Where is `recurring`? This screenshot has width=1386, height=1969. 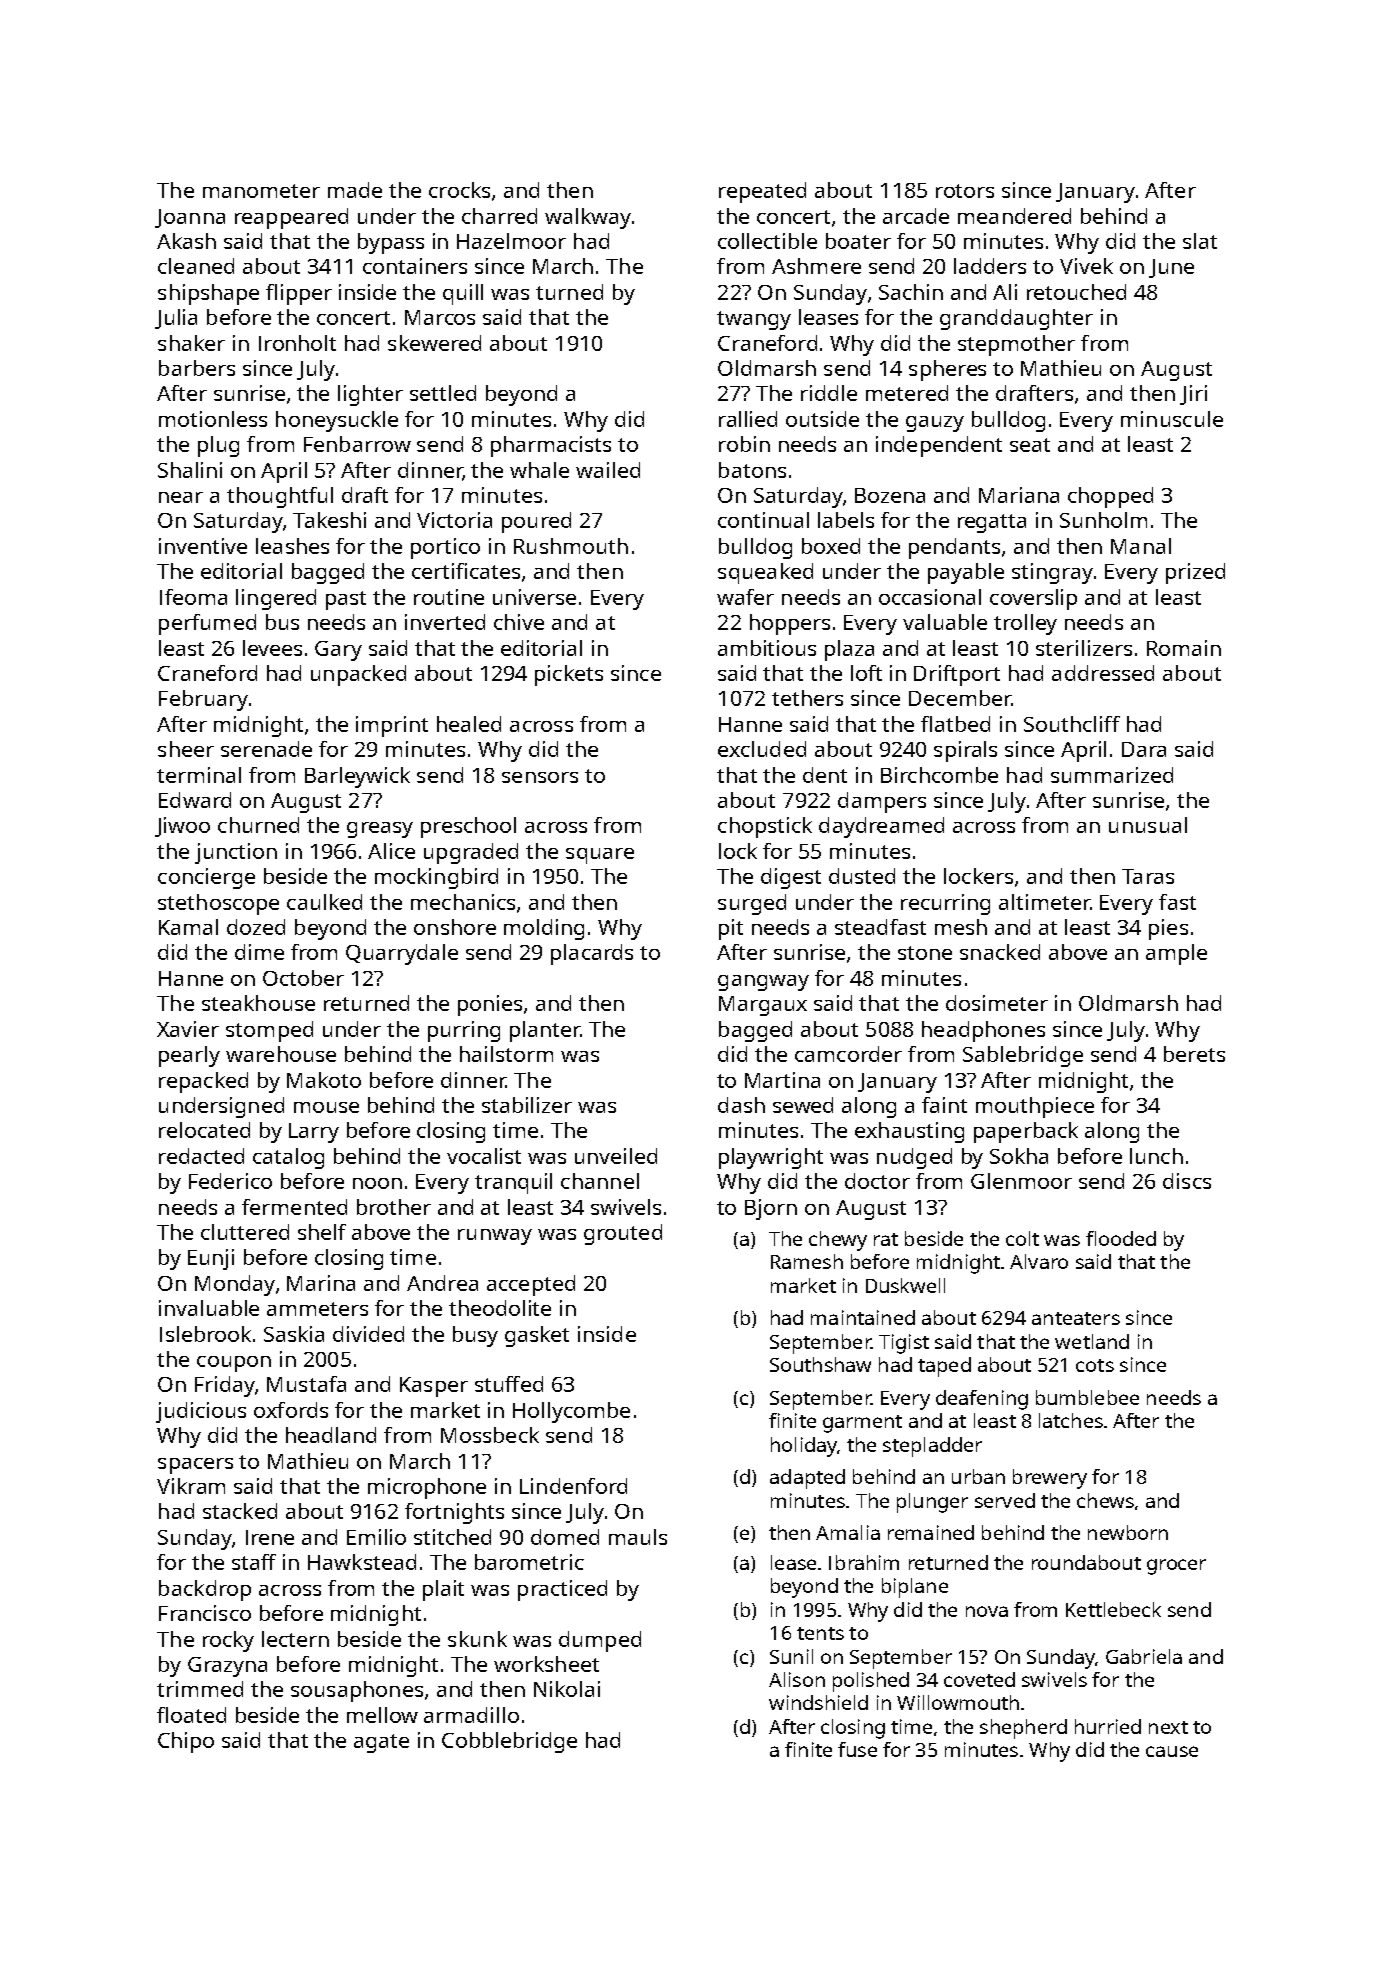 recurring is located at coordinates (945, 904).
